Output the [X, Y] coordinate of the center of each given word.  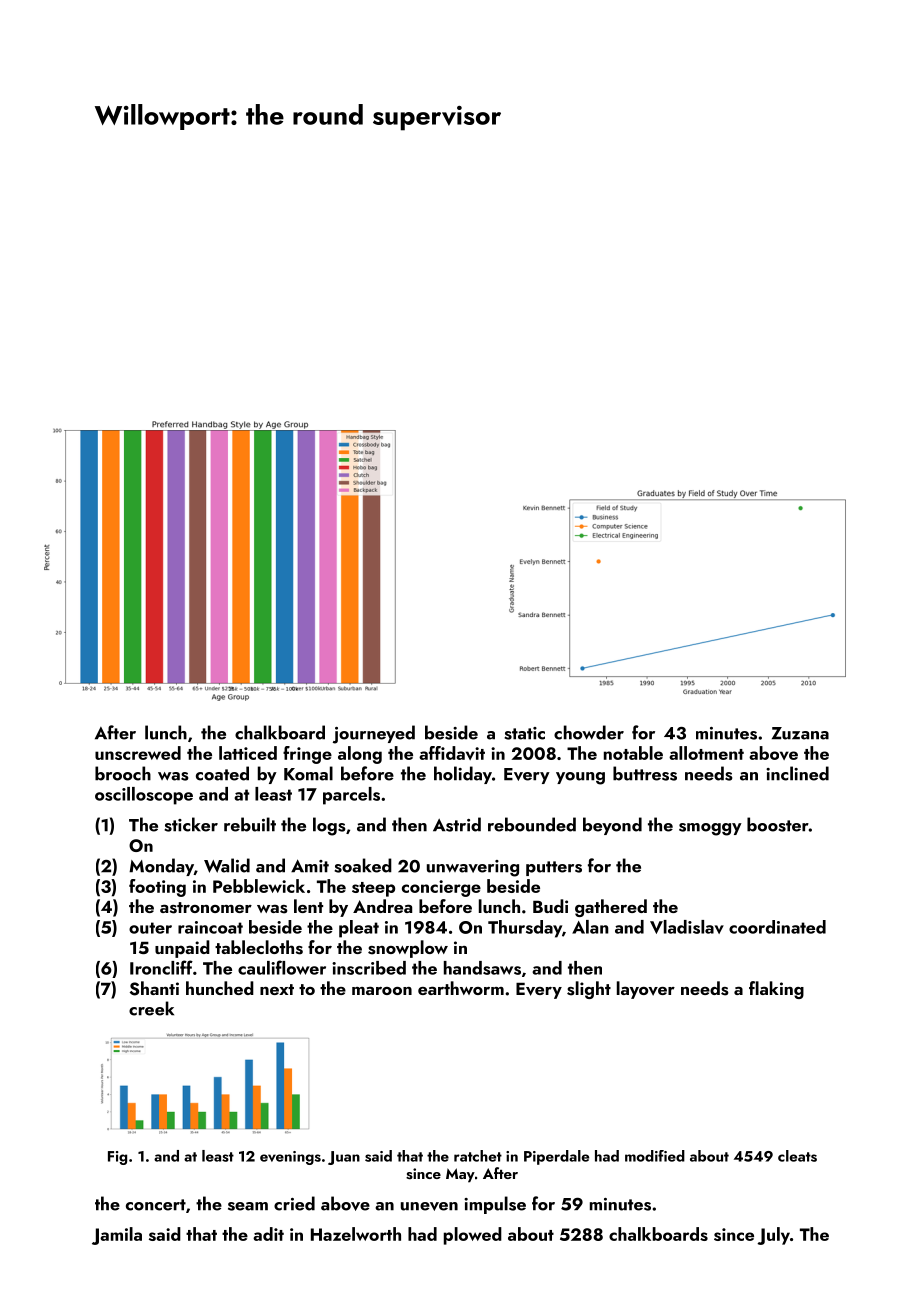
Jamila [117, 1236]
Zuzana [800, 733]
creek [151, 1008]
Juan [344, 1158]
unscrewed [138, 753]
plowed [473, 1236]
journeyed [374, 734]
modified [655, 1156]
